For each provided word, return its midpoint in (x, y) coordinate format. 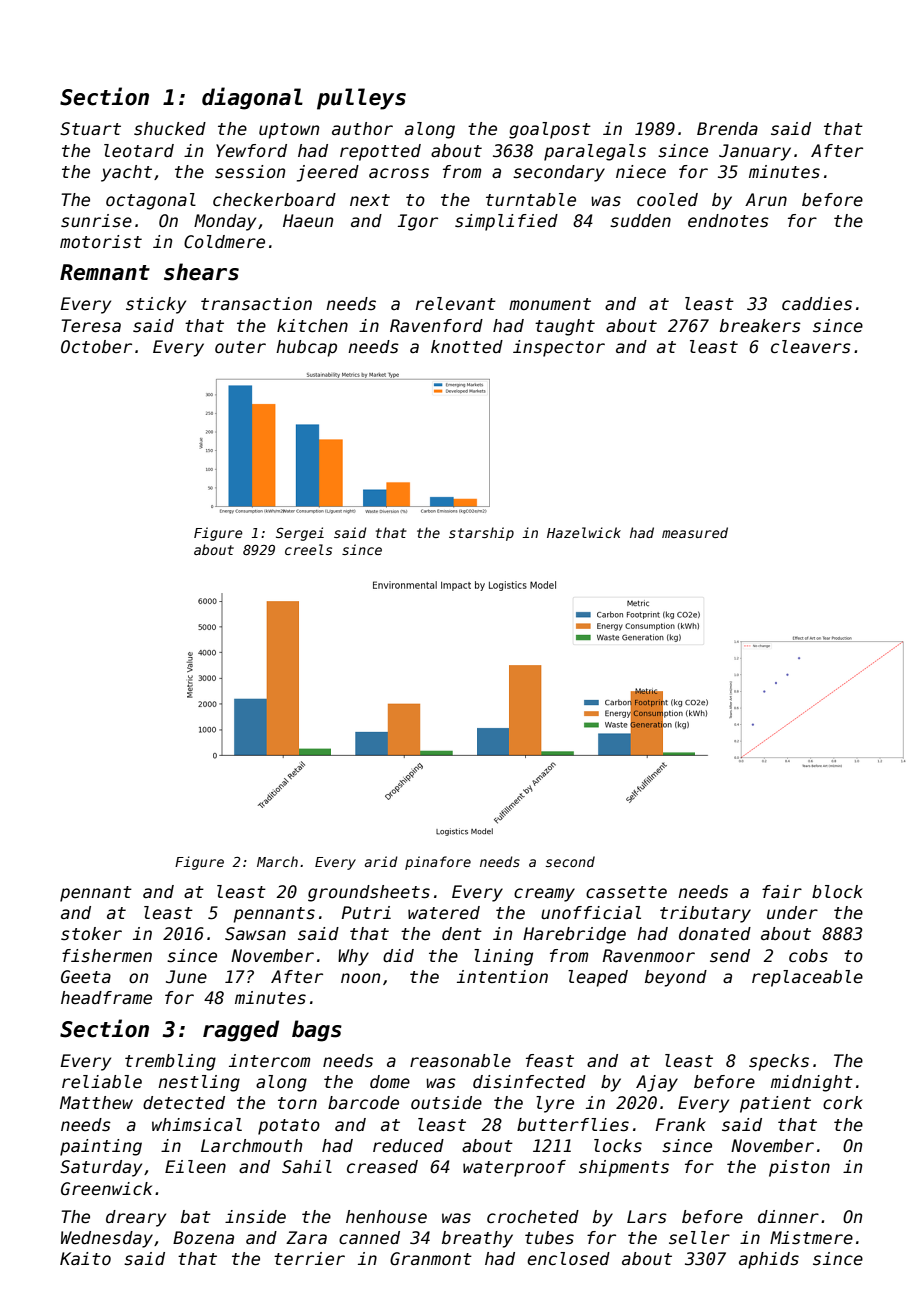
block (837, 892)
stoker (91, 934)
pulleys (361, 99)
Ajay (657, 1083)
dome (390, 1082)
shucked (170, 129)
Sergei (300, 534)
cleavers (811, 347)
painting (101, 1147)
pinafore (438, 863)
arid (381, 861)
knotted (467, 347)
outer (240, 347)
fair (782, 891)
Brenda (727, 129)
